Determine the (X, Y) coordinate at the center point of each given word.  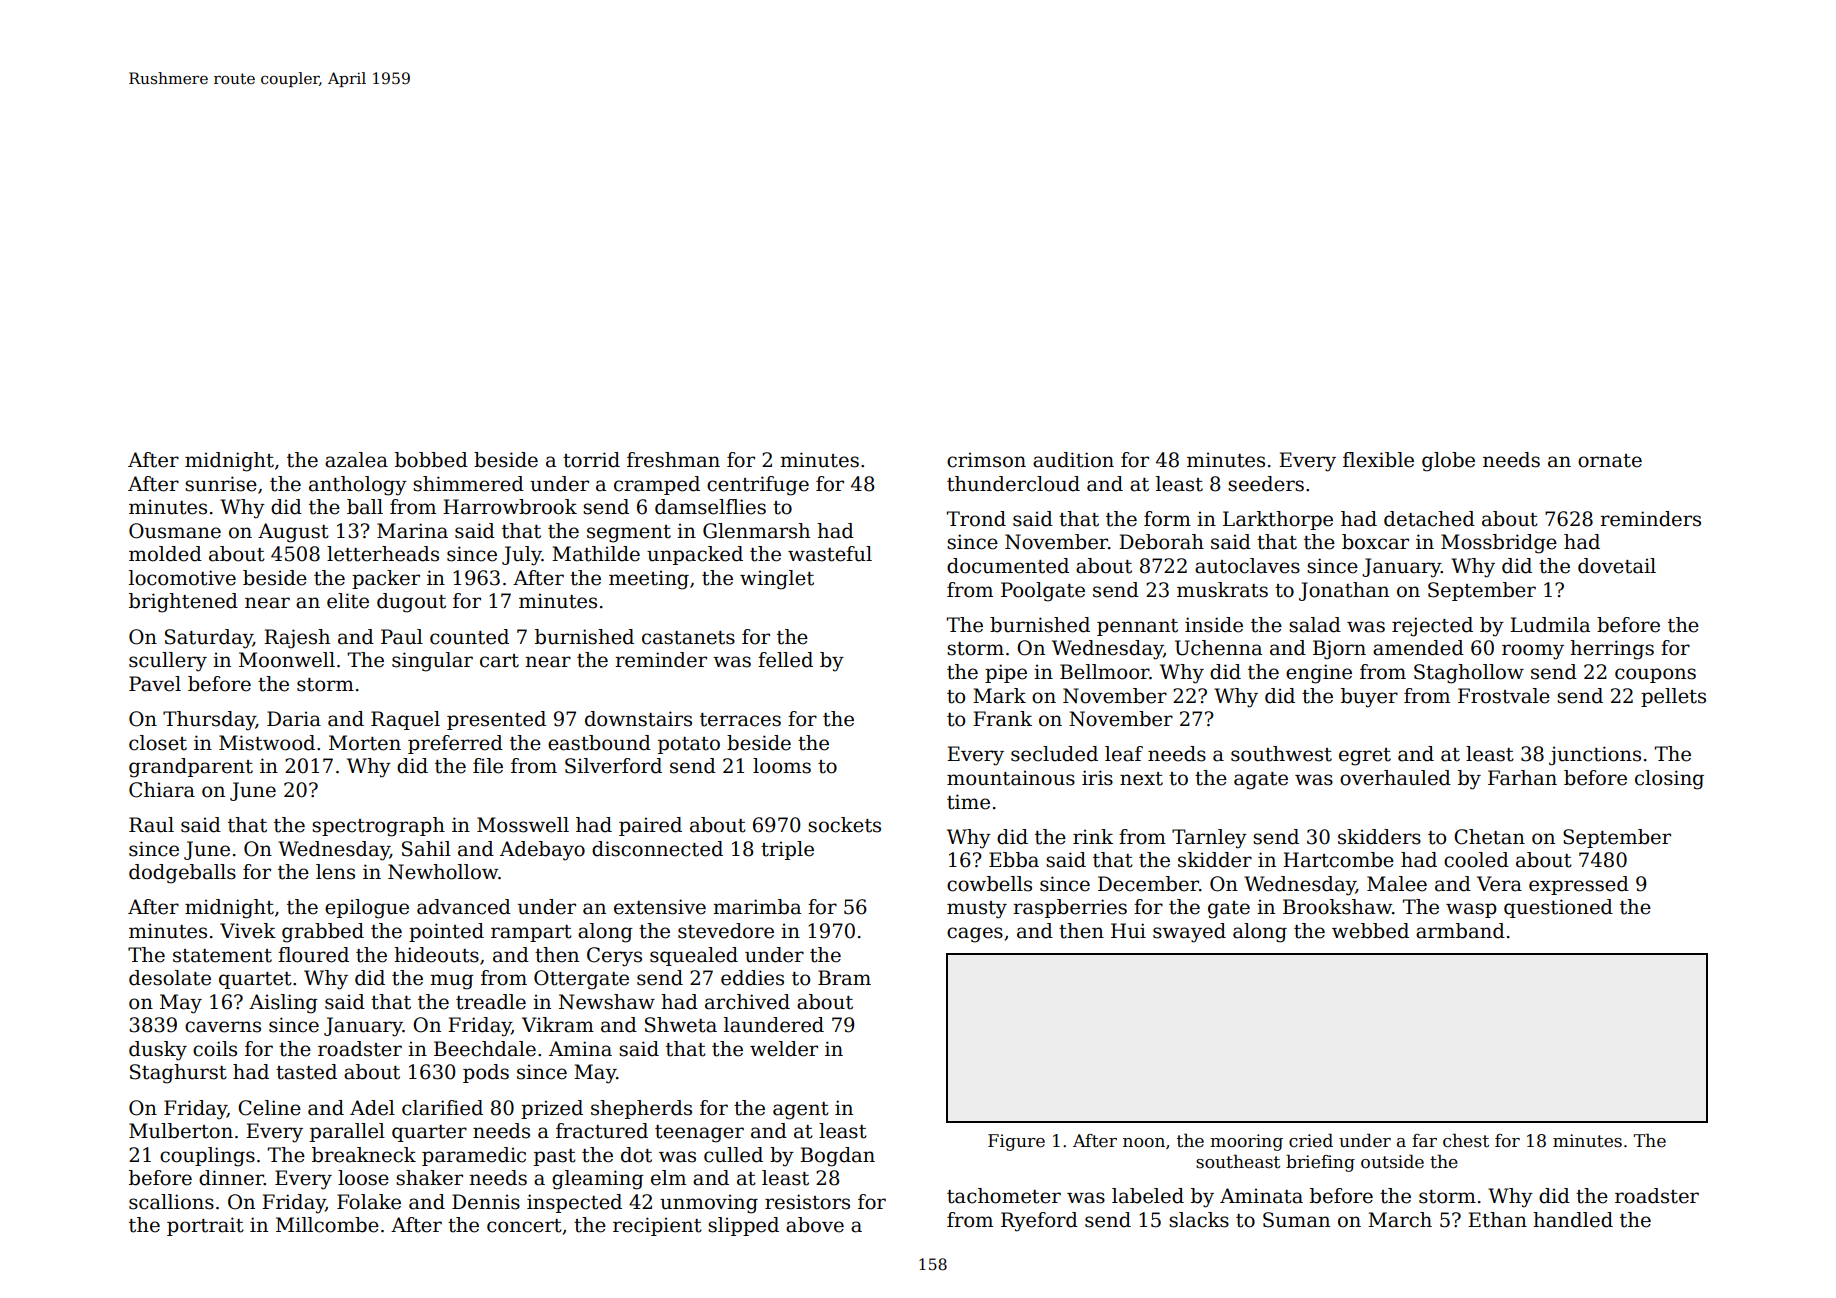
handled (1573, 1220)
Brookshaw (1337, 907)
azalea (356, 460)
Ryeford (1039, 1222)
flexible (1378, 460)
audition (1073, 460)
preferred (455, 744)
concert (524, 1226)
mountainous (1011, 778)
